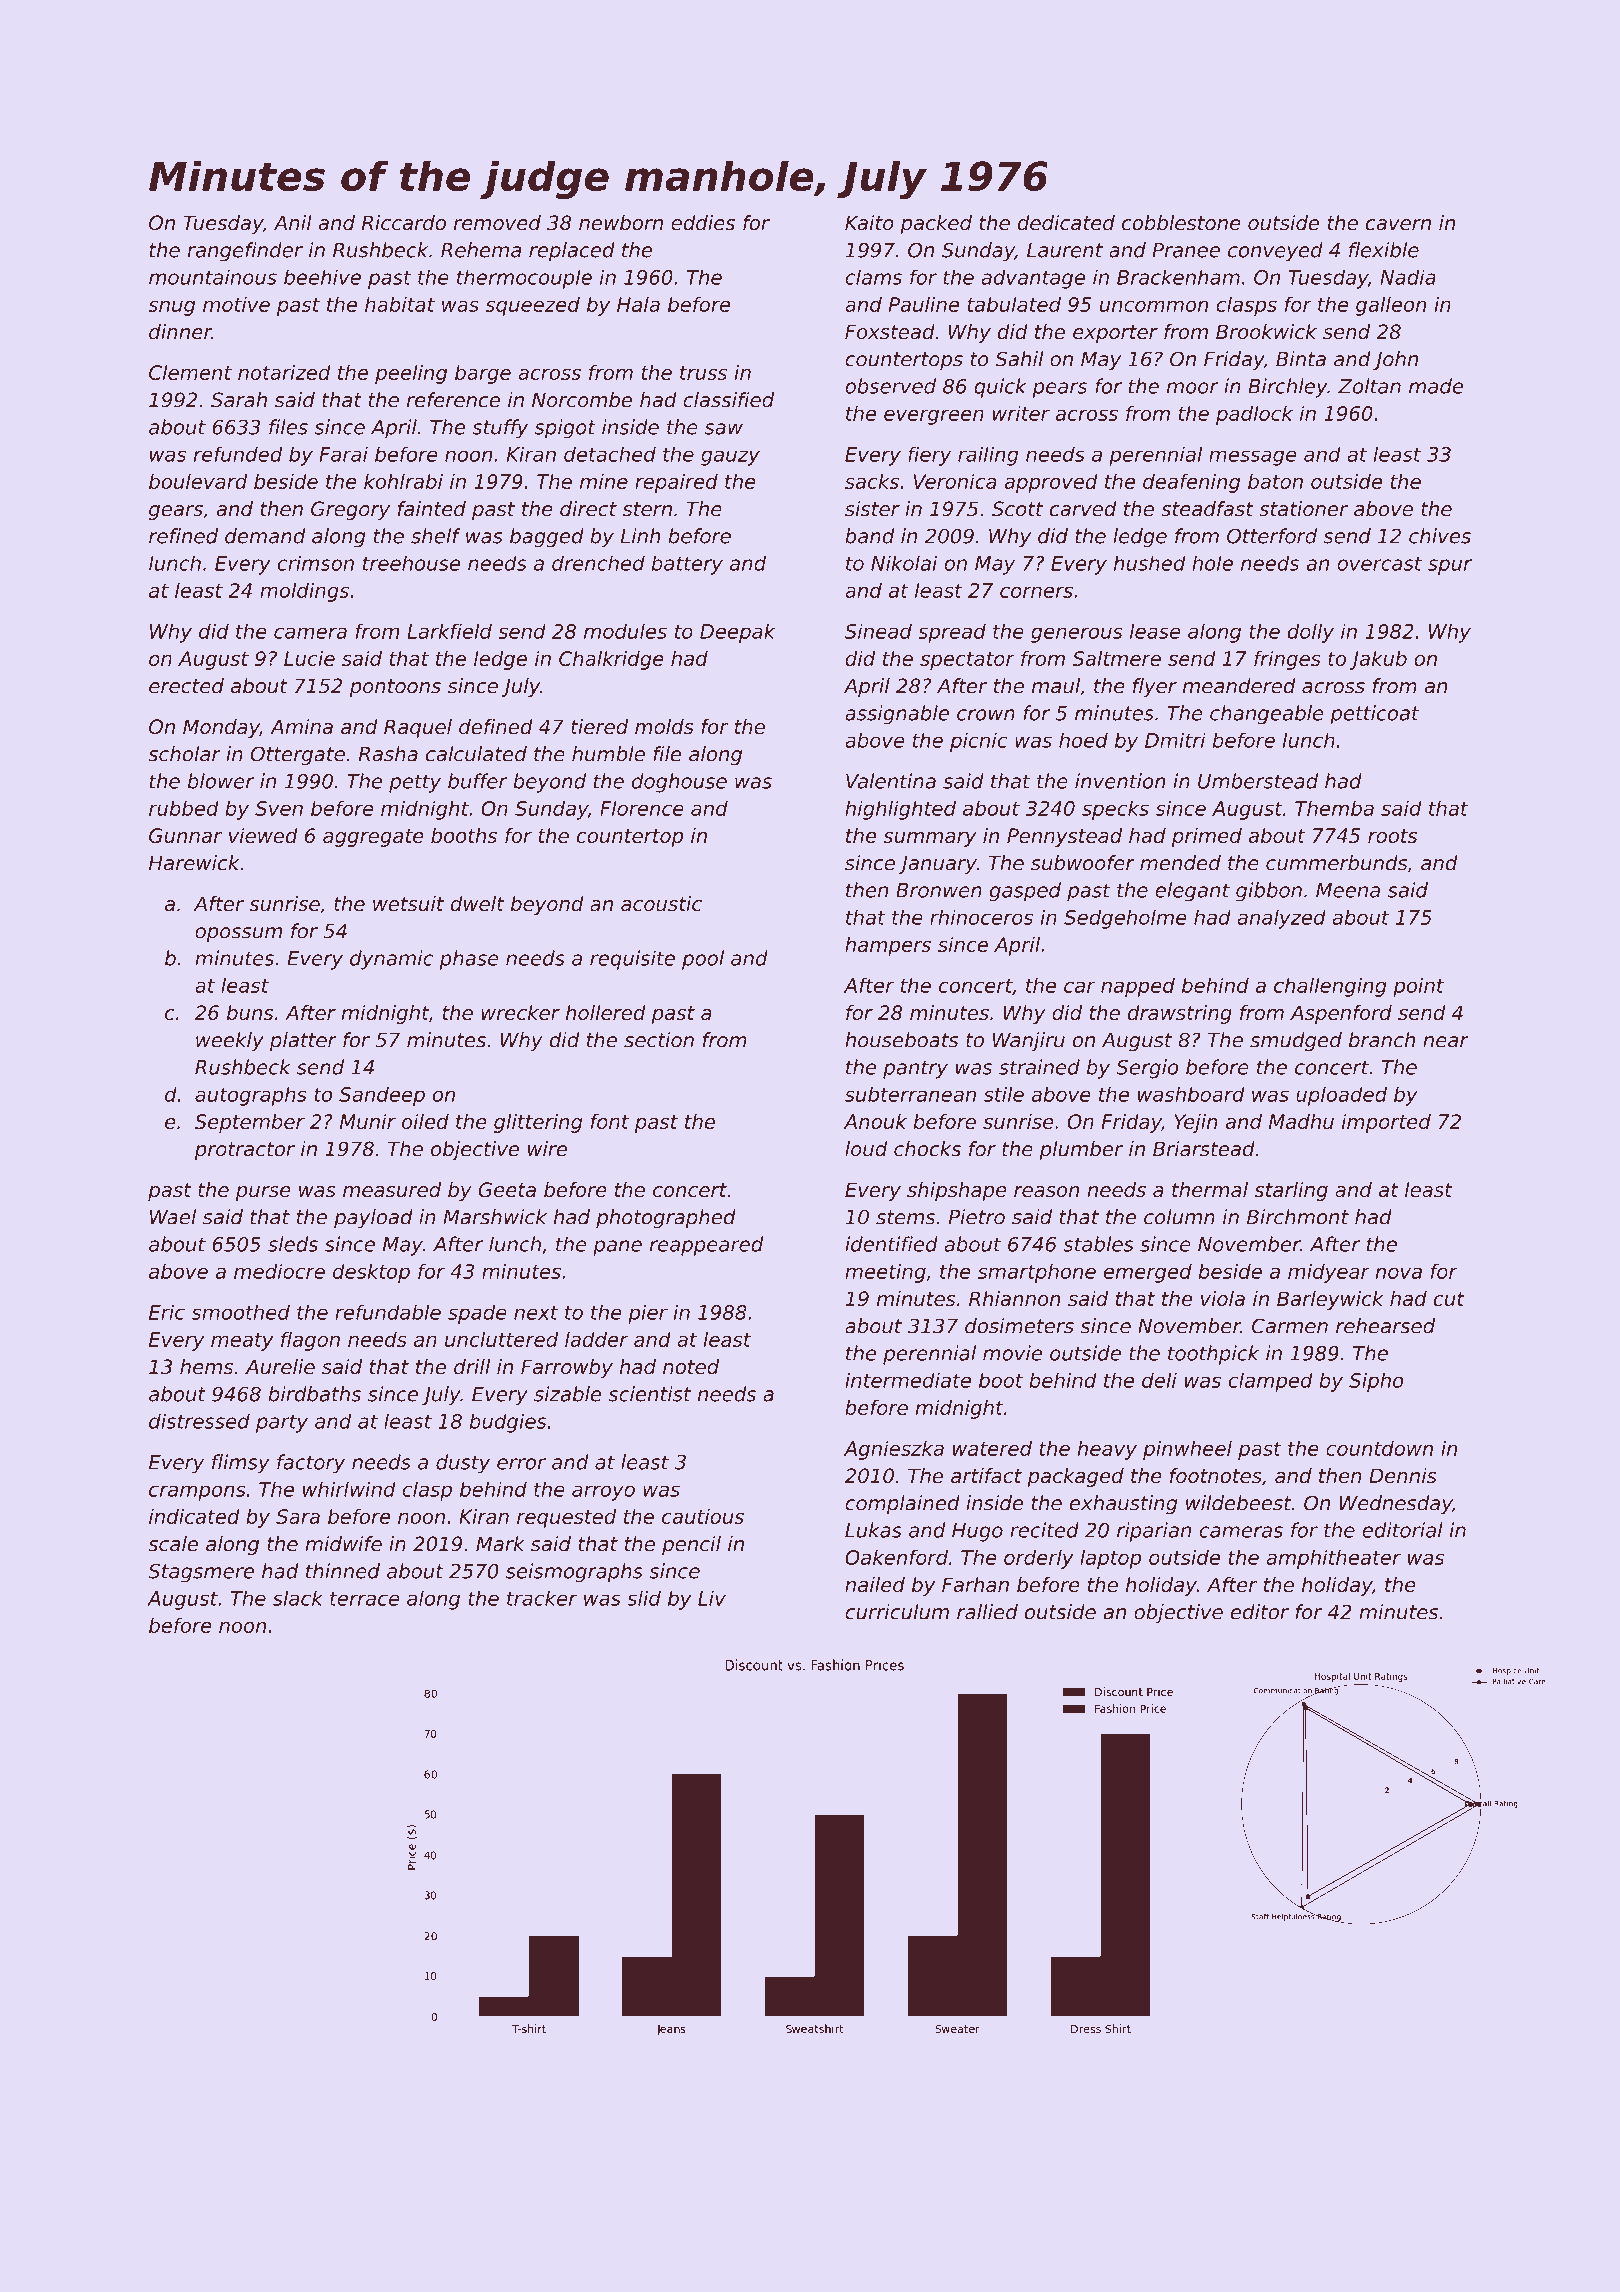  What do you see at coordinates (1446, 1042) in the page?
I see `near` at bounding box center [1446, 1042].
